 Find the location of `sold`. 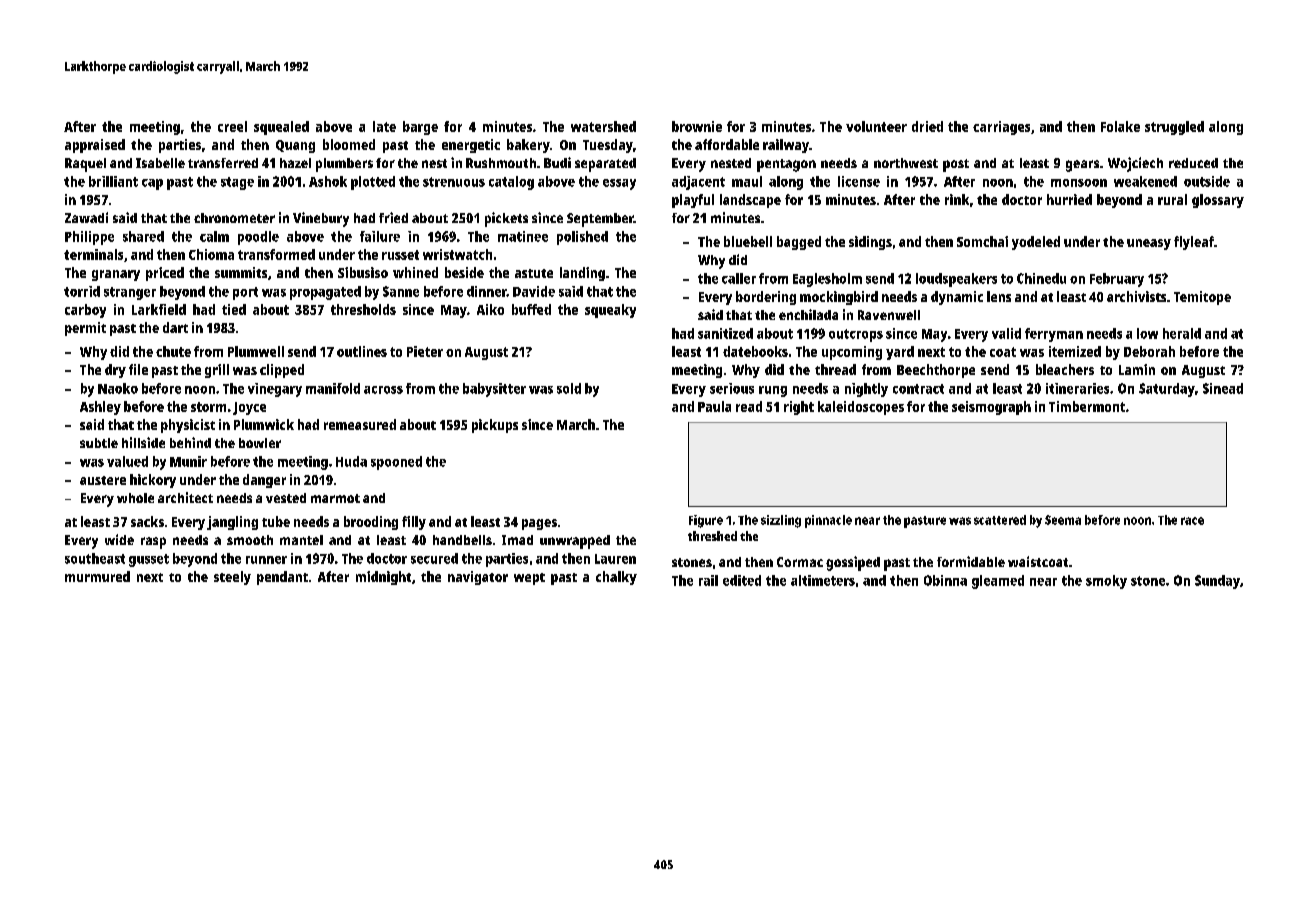

sold is located at coordinates (569, 388).
